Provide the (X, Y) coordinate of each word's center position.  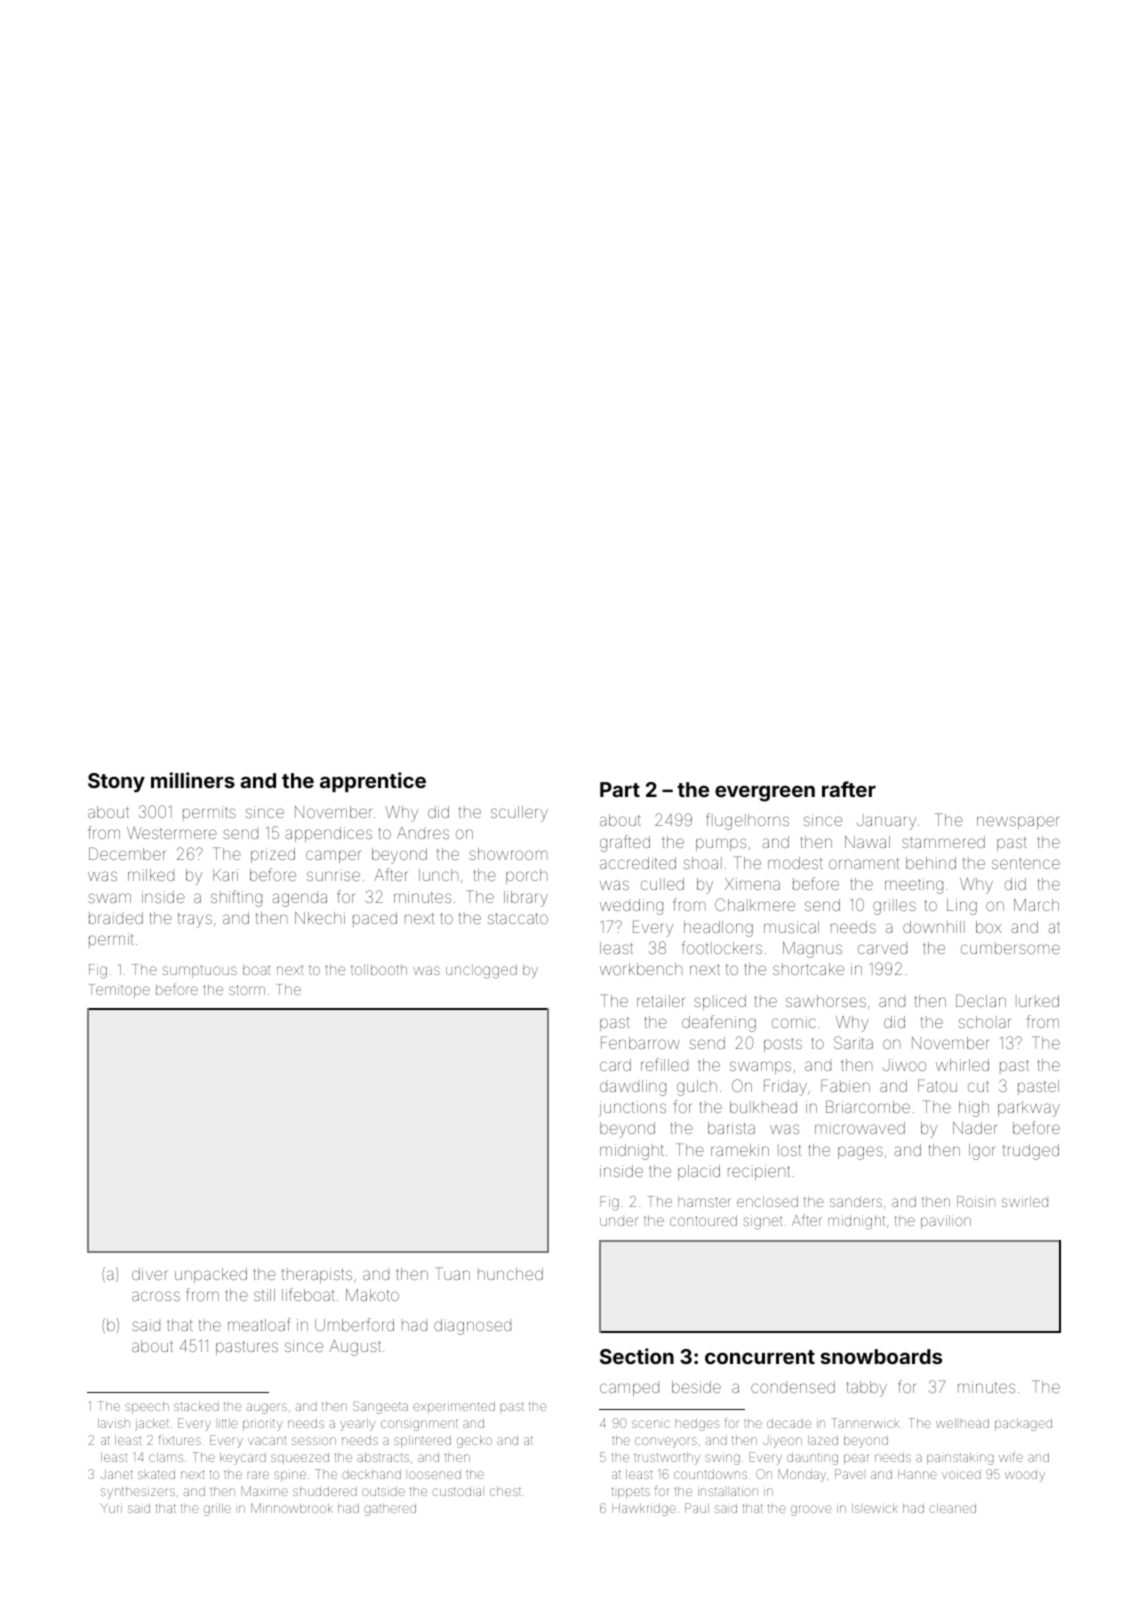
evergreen (765, 793)
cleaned (952, 1508)
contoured (703, 1220)
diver (150, 1274)
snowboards (881, 1356)
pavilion (946, 1222)
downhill (934, 927)
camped (629, 1389)
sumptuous (199, 971)
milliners (193, 780)
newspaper (1018, 822)
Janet (117, 1474)
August (355, 1348)
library (526, 899)
